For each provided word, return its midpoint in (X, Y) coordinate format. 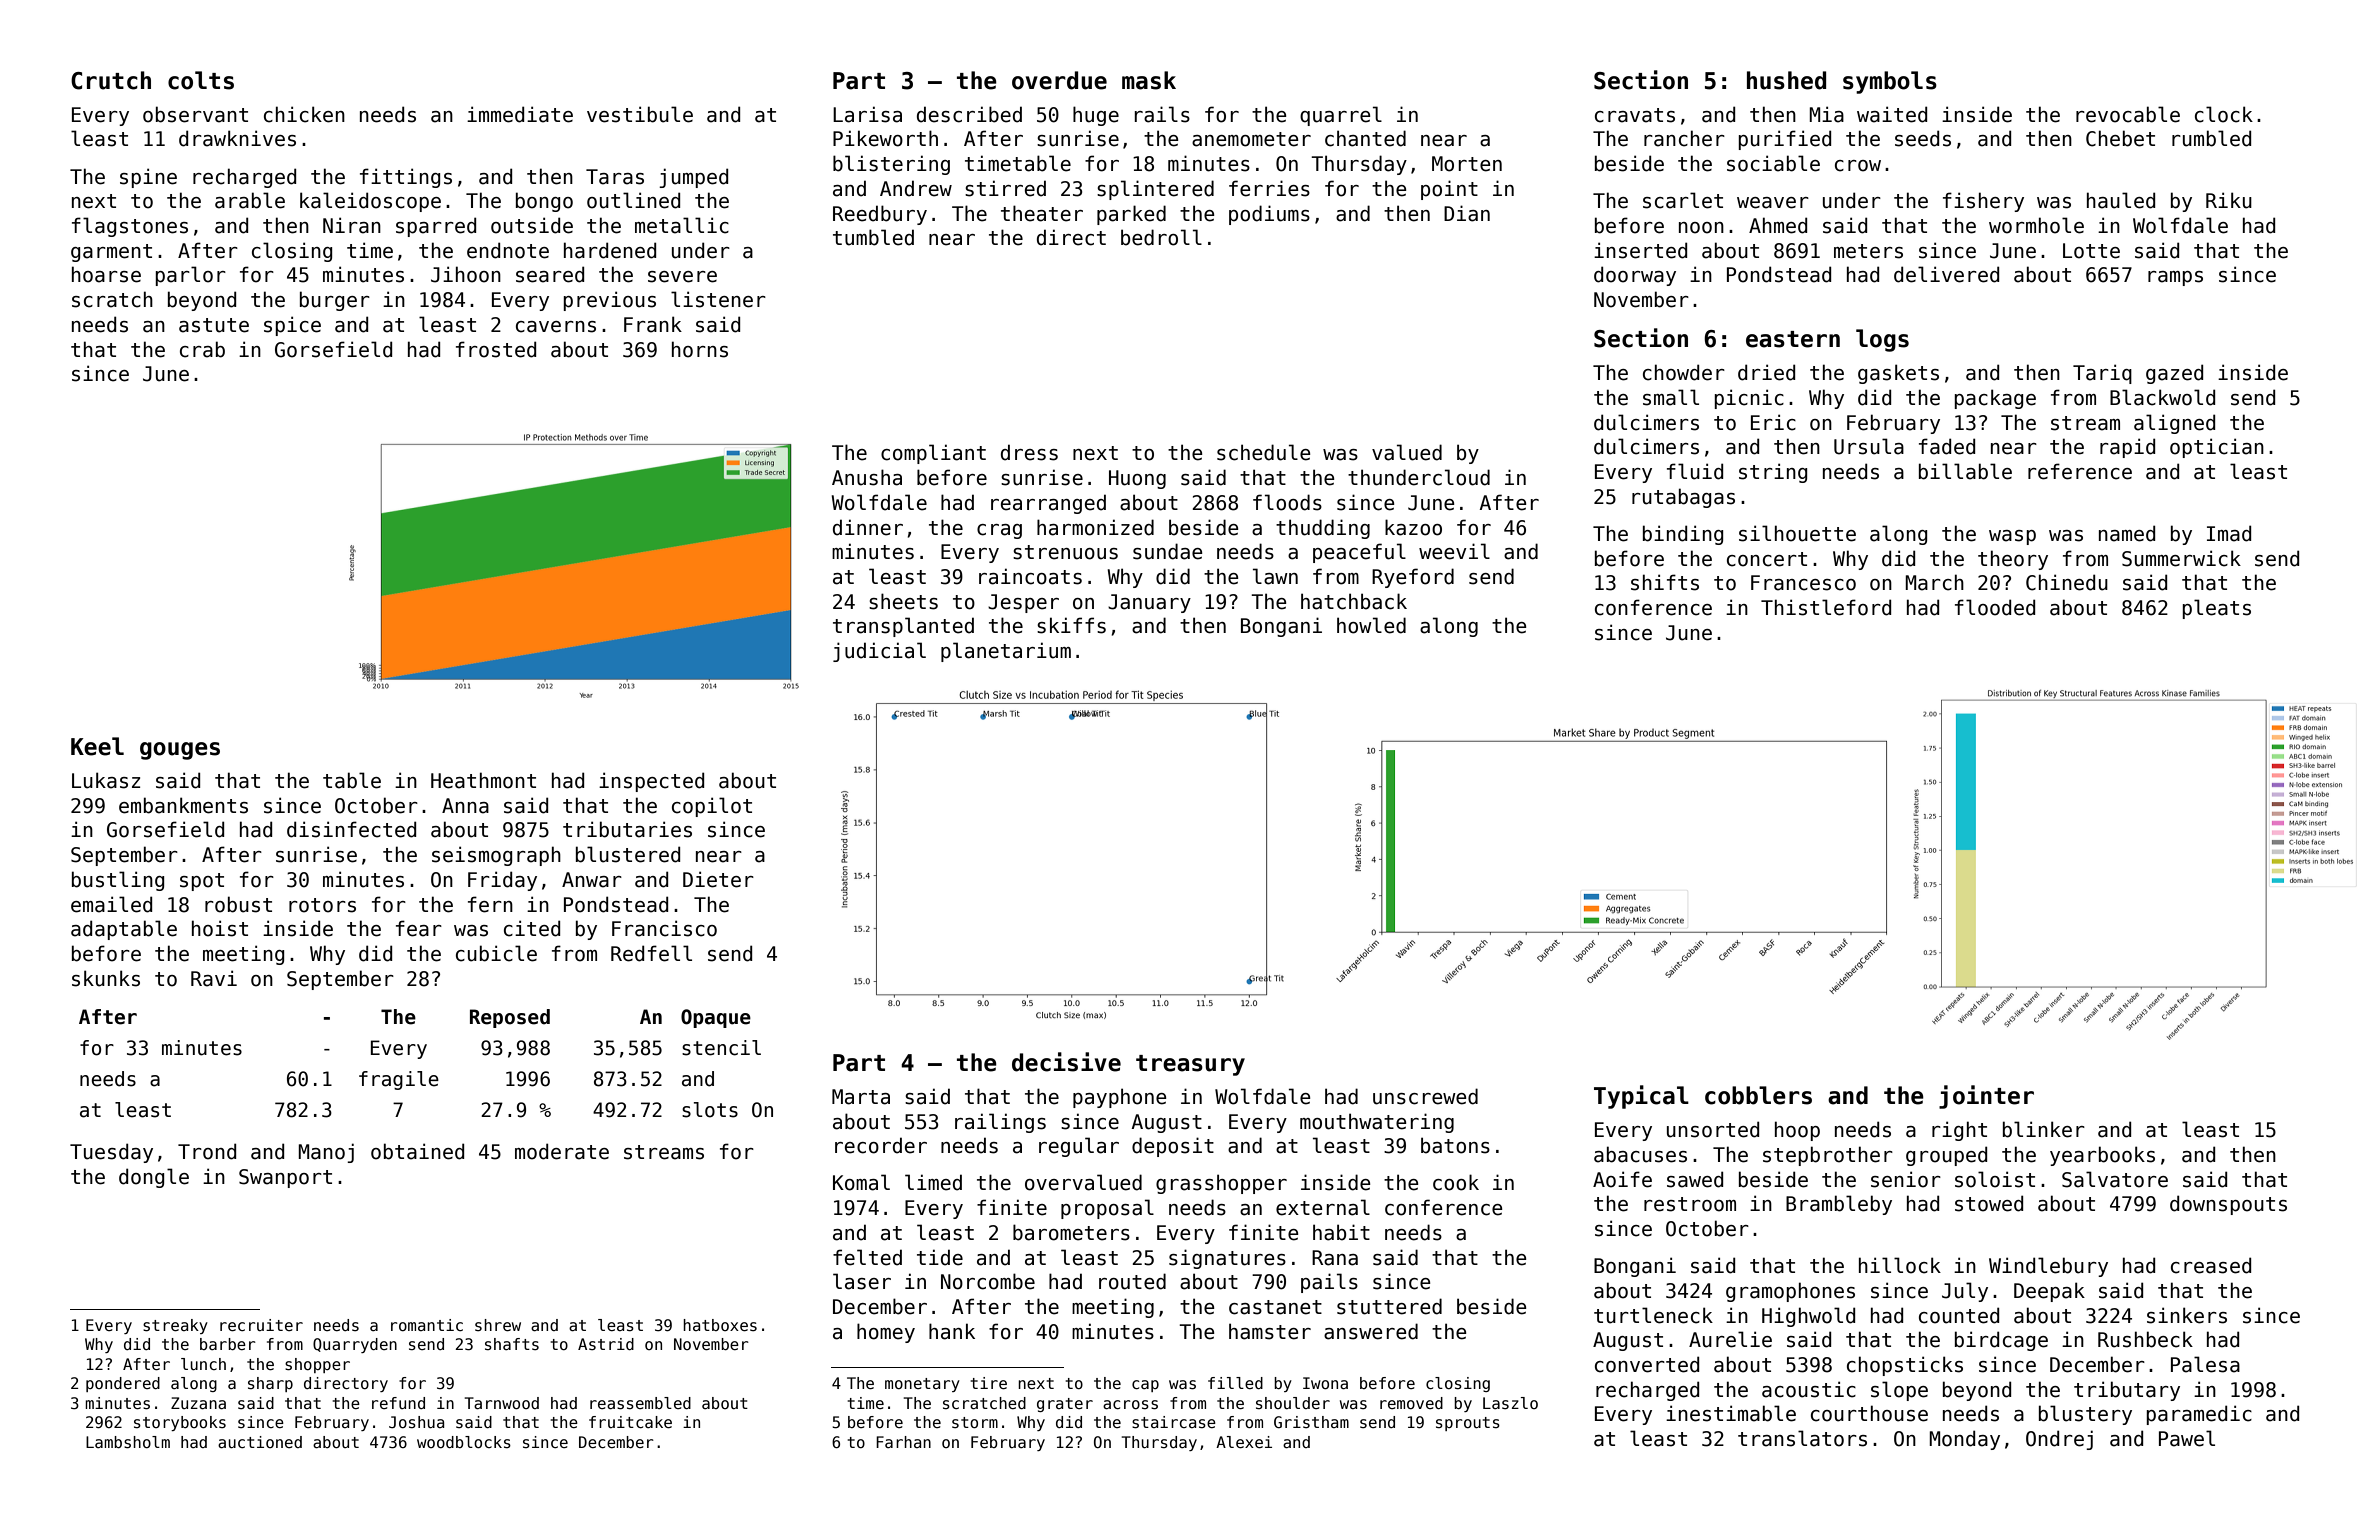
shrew (498, 1325)
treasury (1190, 1065)
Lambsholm (128, 1442)
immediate (520, 114)
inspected (651, 782)
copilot (712, 807)
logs (1882, 340)
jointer (1986, 1097)
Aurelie (1730, 1339)
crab (202, 349)
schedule (1264, 452)
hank (952, 1331)
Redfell (651, 953)
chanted (1365, 138)
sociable (1773, 163)
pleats (2216, 609)
